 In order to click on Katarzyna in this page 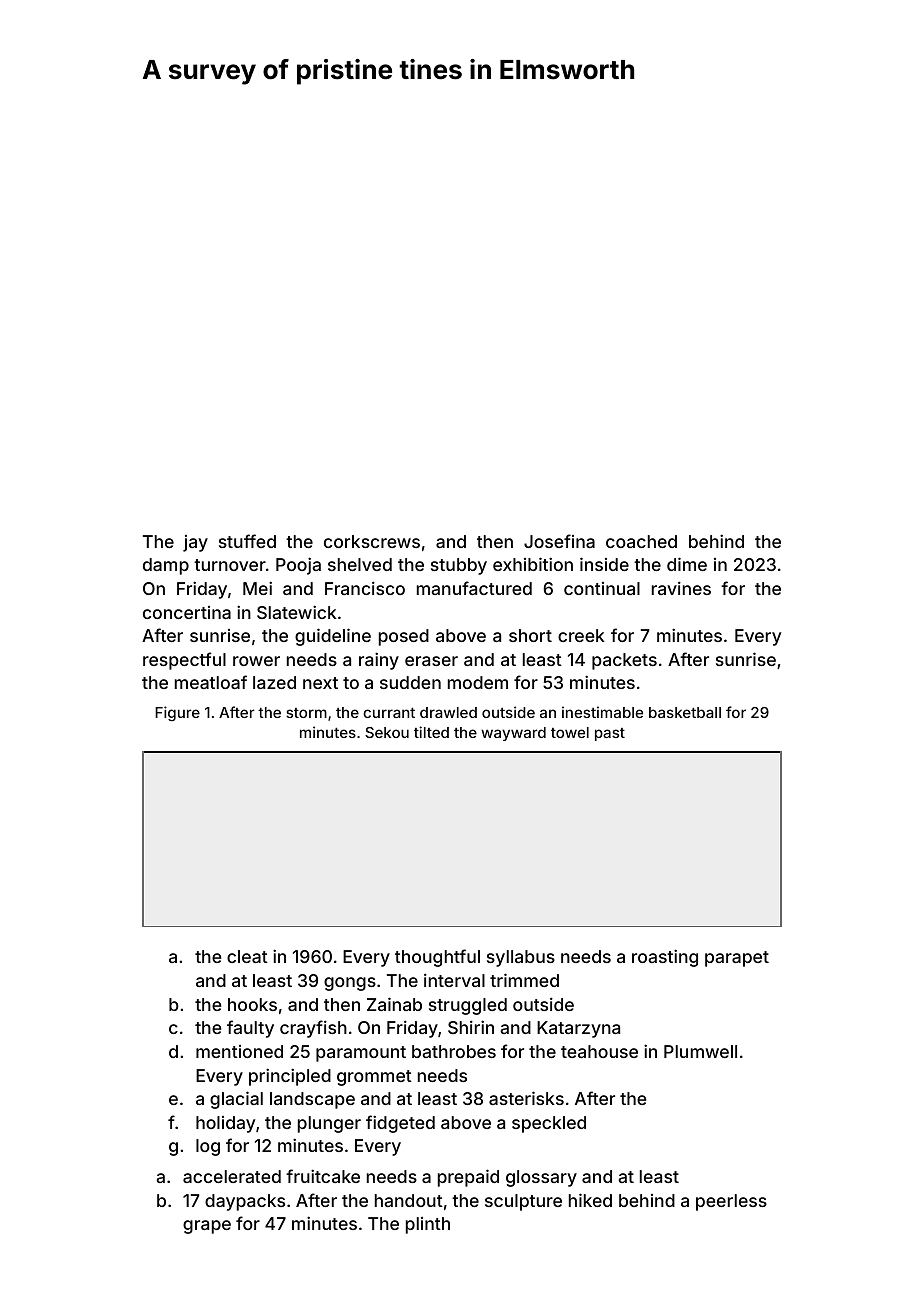, I will do `click(578, 1029)`.
